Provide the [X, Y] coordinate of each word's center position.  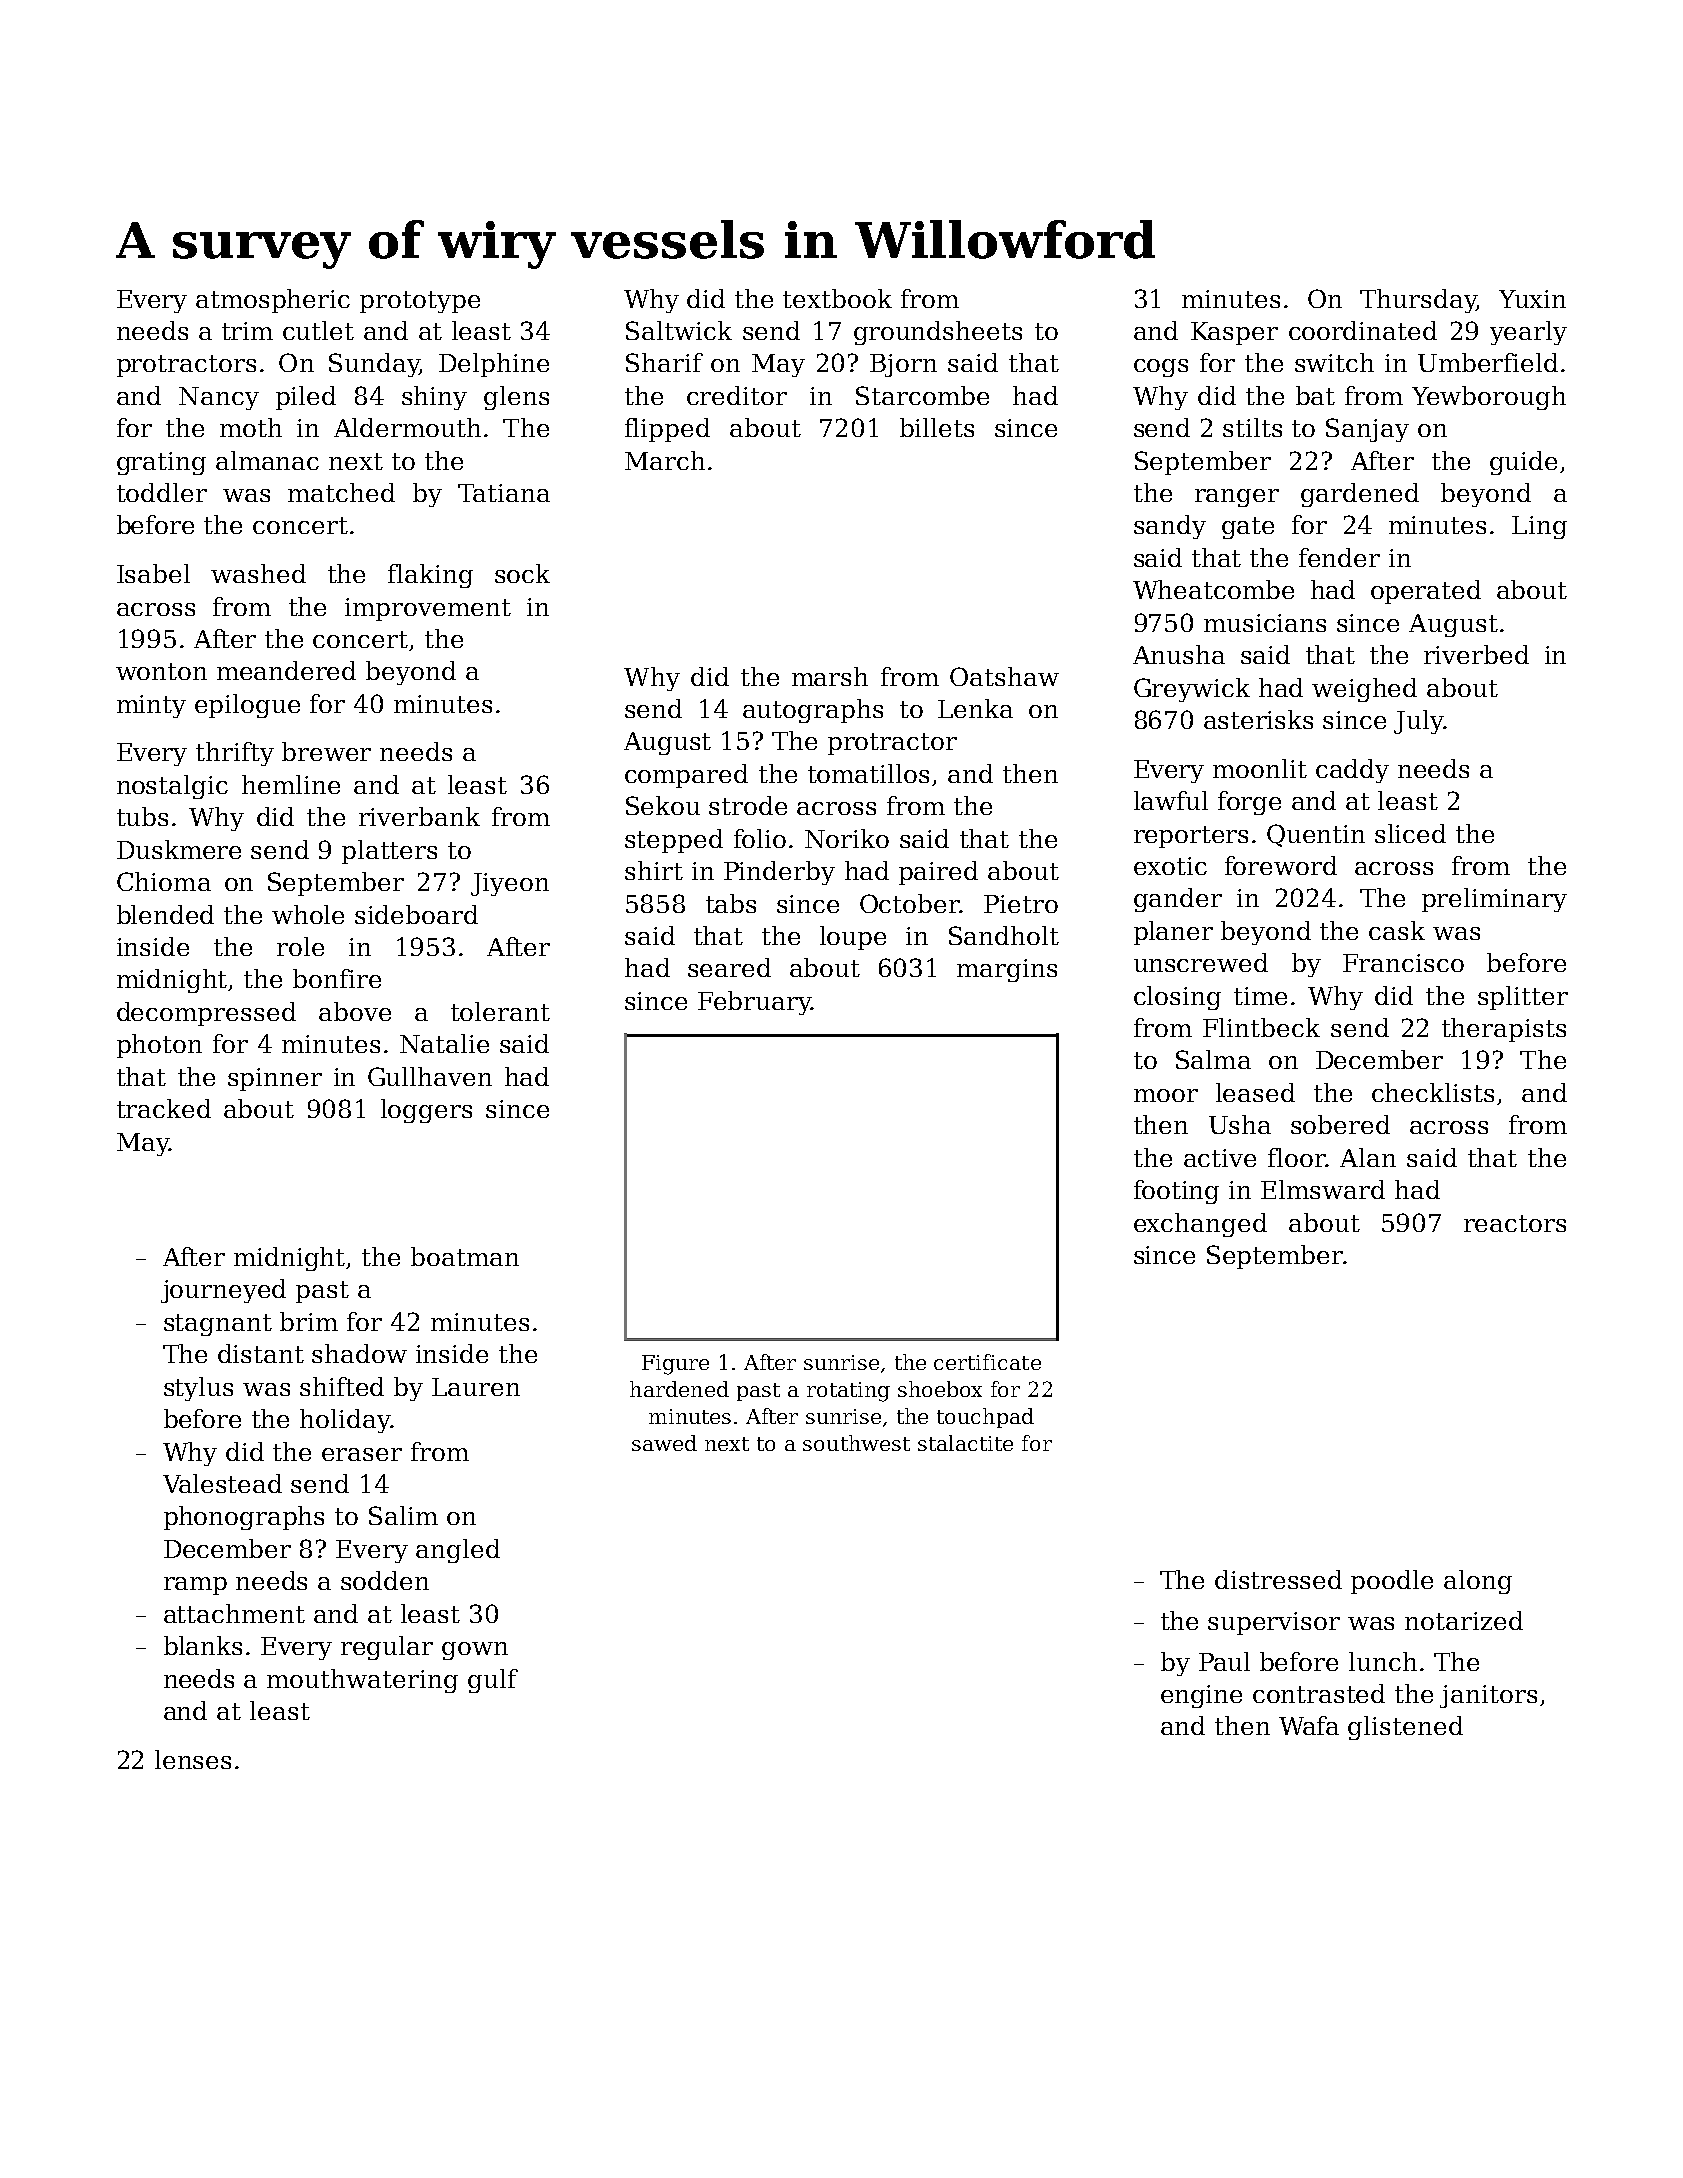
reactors [1515, 1223]
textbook [837, 298]
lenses [193, 1759]
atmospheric [273, 301]
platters [389, 852]
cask [1397, 930]
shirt [654, 870]
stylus [198, 1389]
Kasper [1234, 333]
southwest [856, 1443]
